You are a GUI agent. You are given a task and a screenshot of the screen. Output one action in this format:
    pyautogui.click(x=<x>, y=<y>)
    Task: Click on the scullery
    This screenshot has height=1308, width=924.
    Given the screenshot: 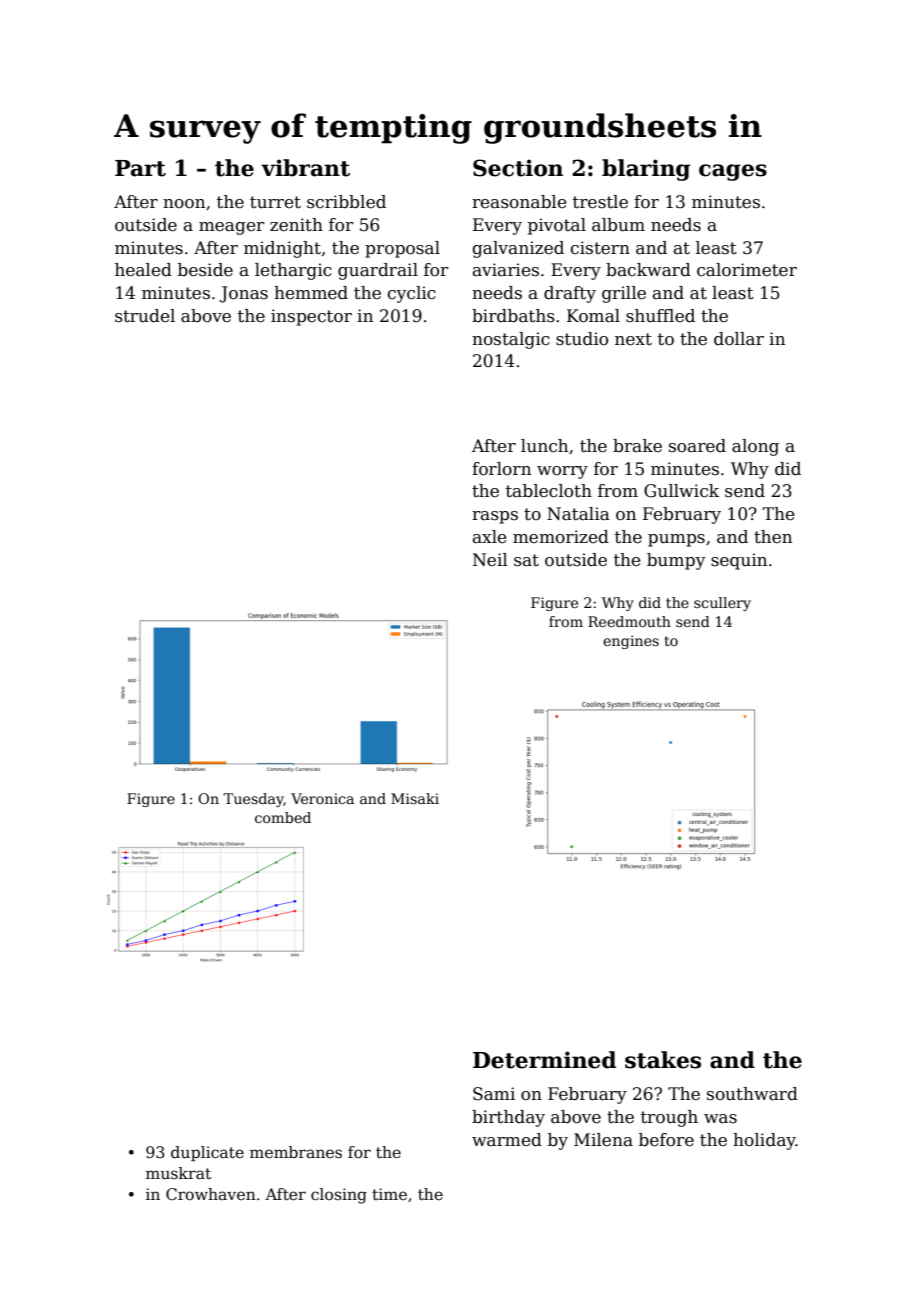 What is the action you would take?
    pyautogui.click(x=722, y=604)
